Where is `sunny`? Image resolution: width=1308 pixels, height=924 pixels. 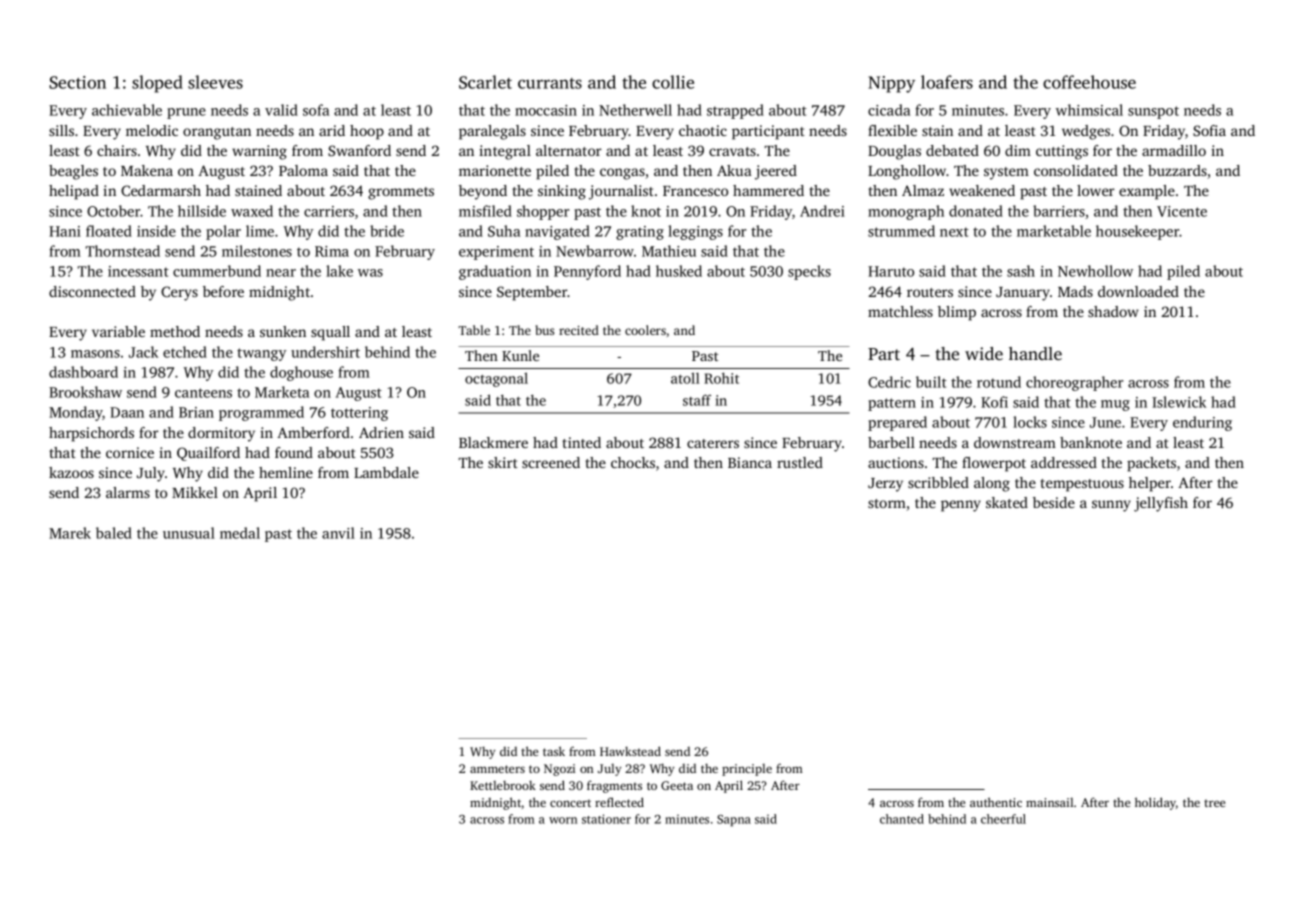
sunny is located at coordinates (1111, 506).
